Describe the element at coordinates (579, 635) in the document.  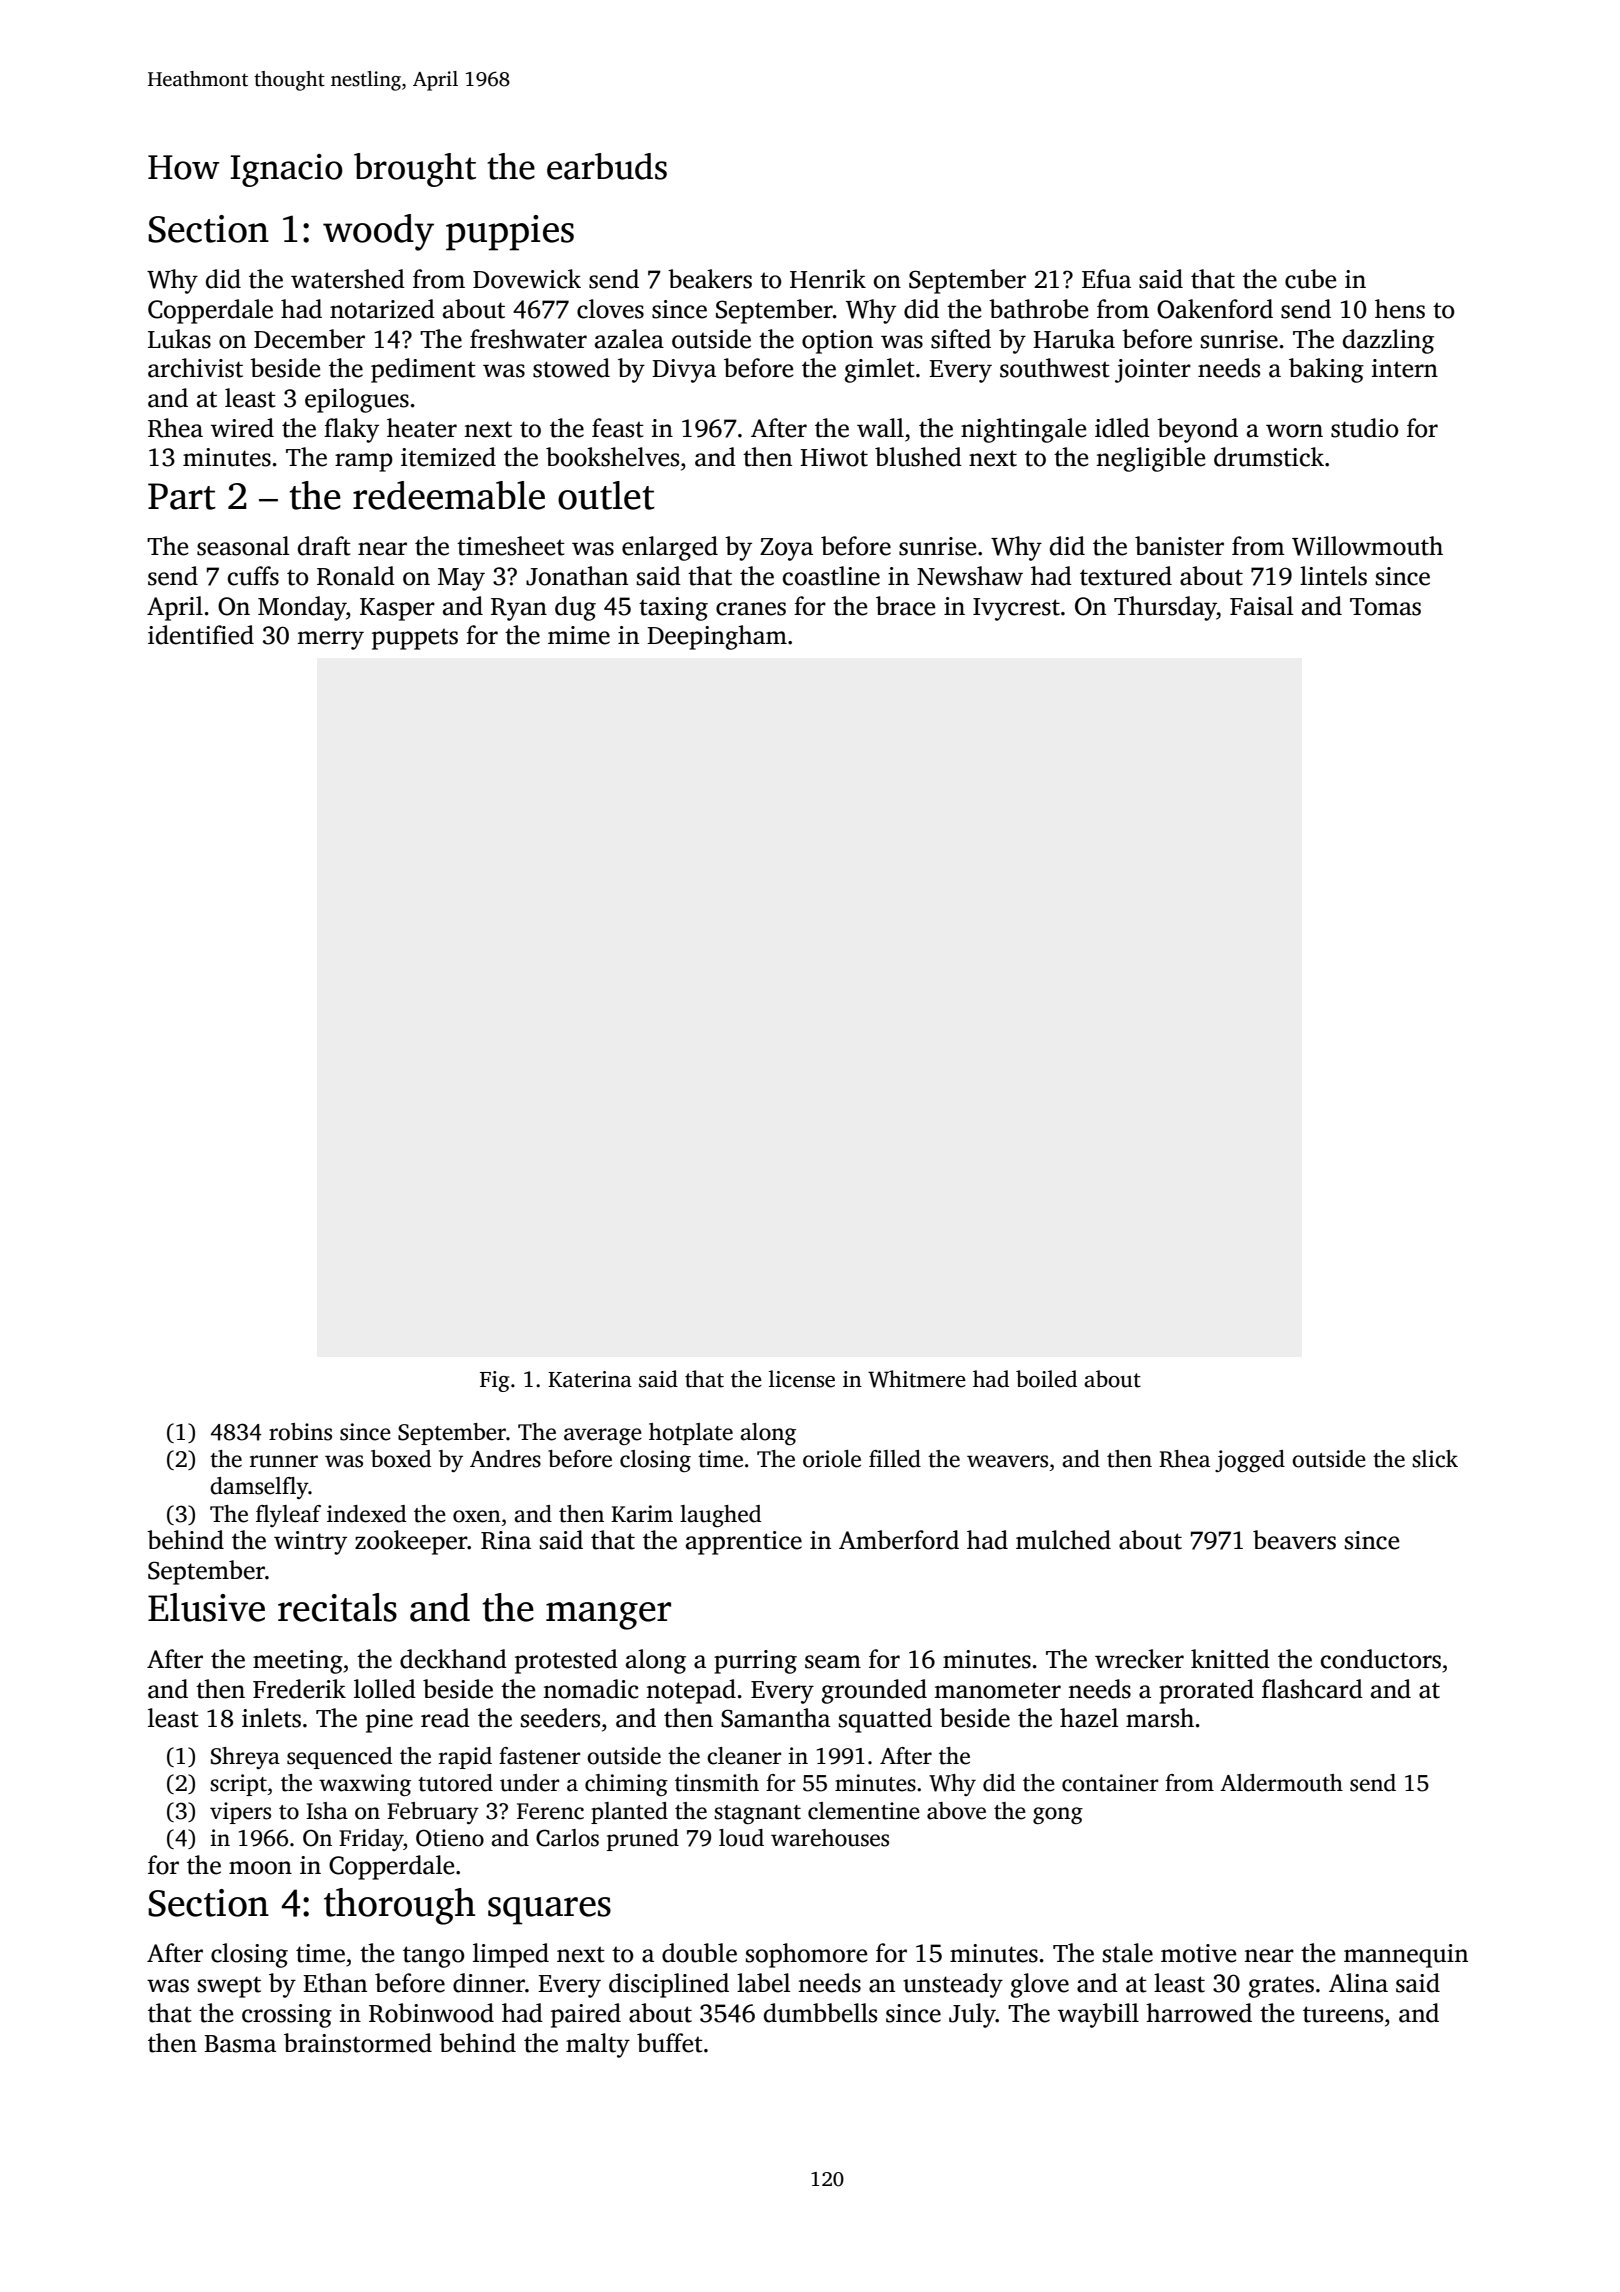
I see `mime` at that location.
